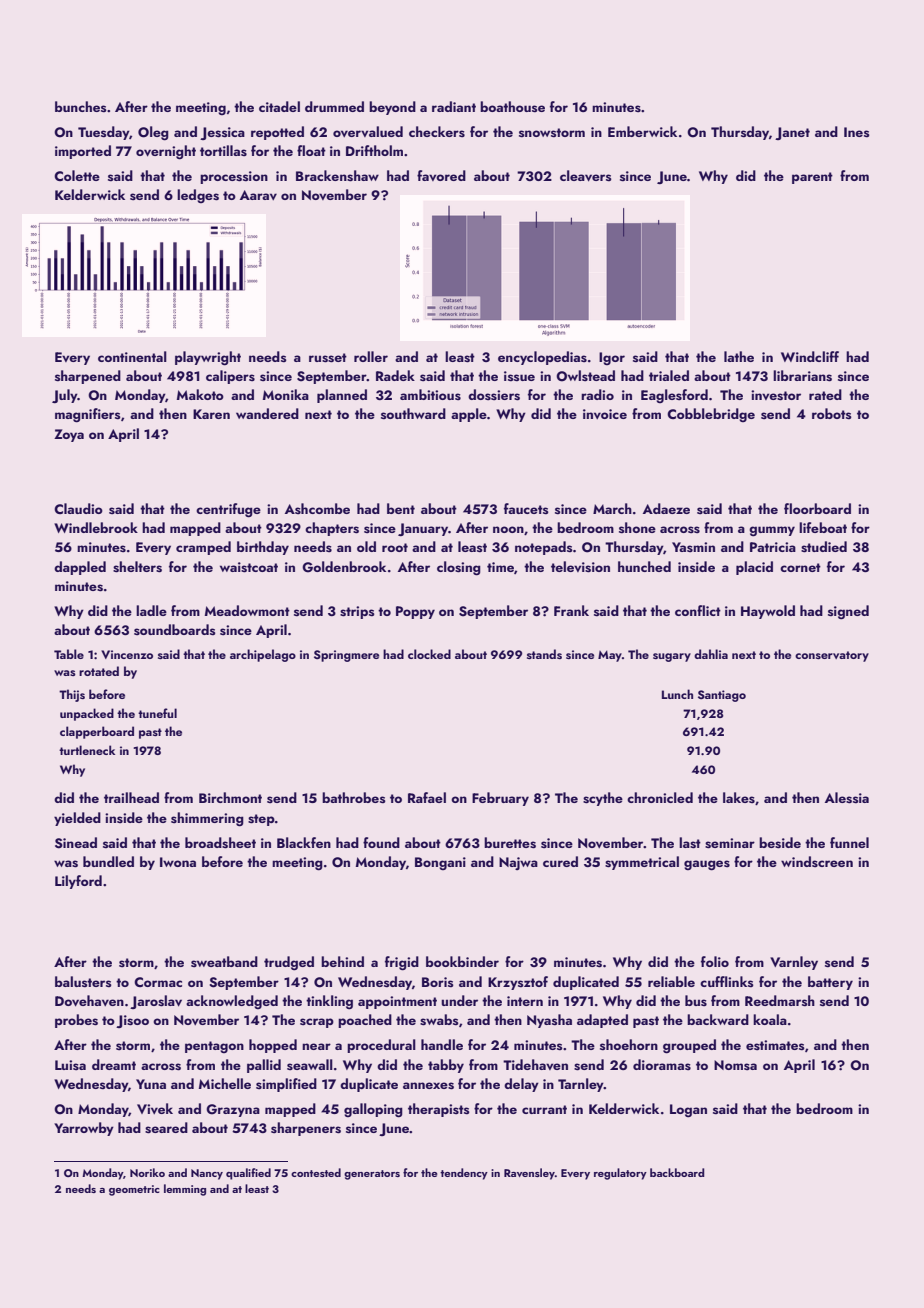 Image resolution: width=924 pixels, height=1308 pixels. What do you see at coordinates (518, 863) in the image?
I see `Najwa` at bounding box center [518, 863].
